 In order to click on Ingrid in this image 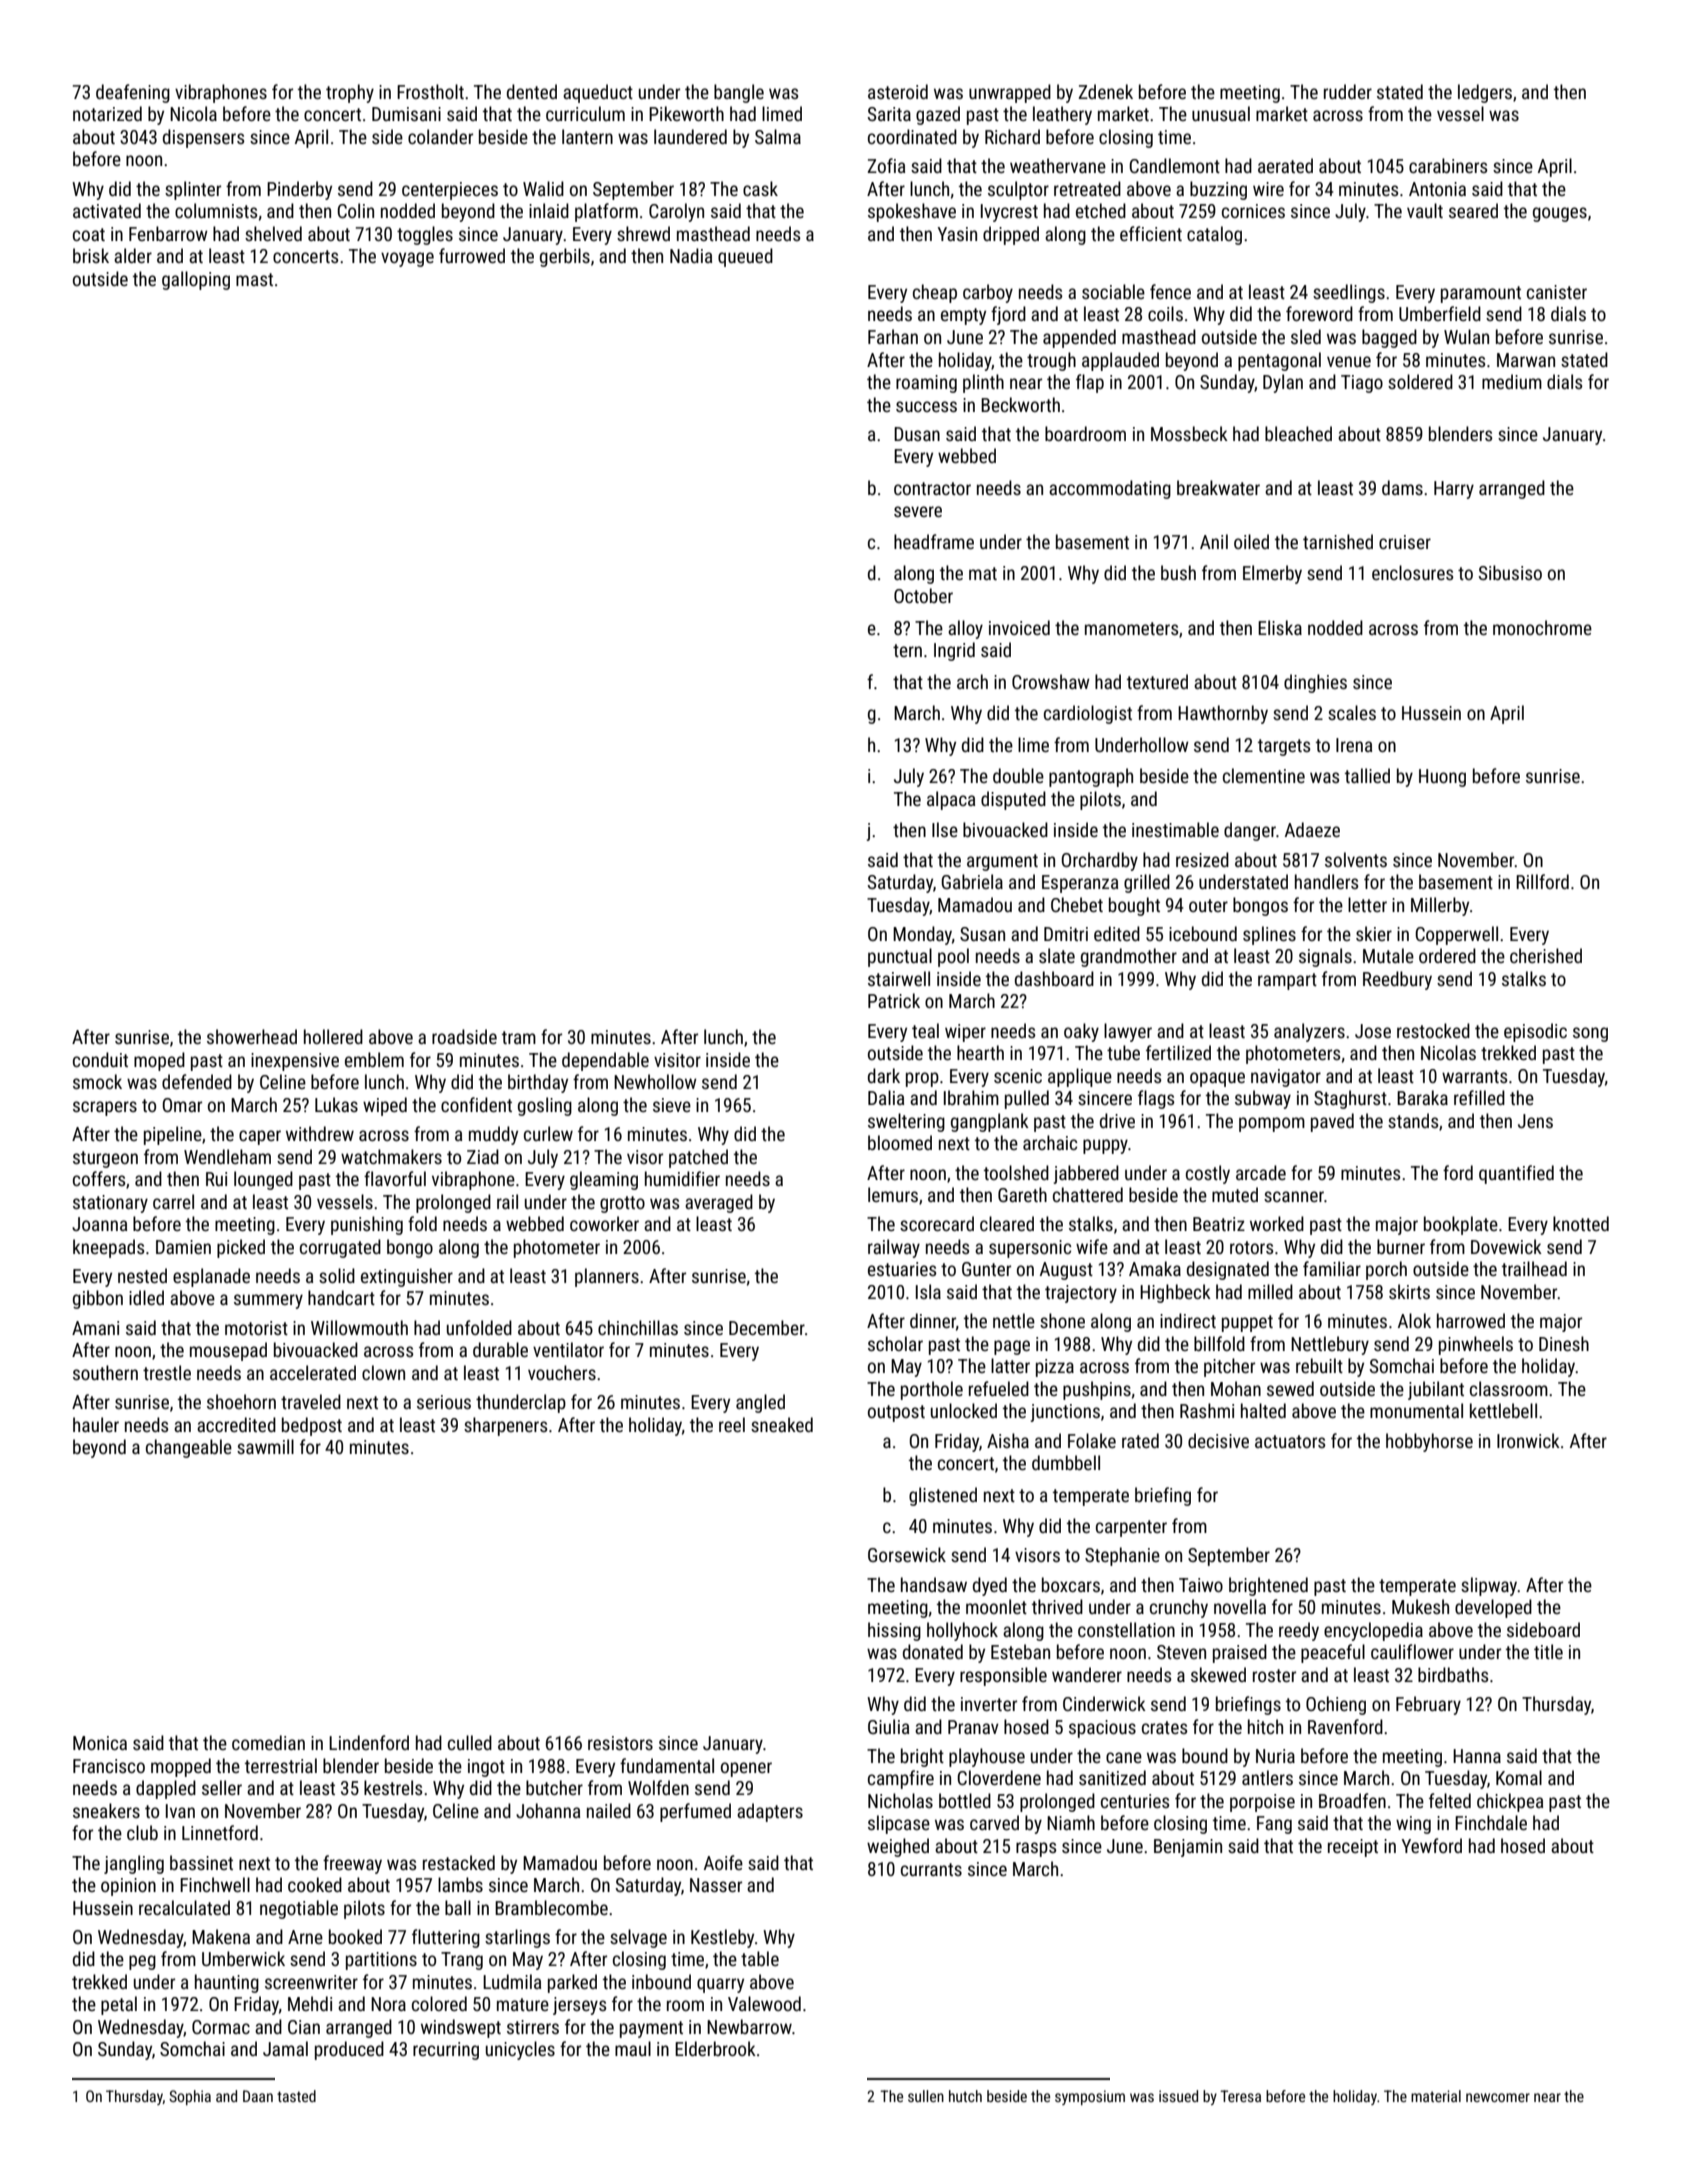, I will do `click(954, 651)`.
